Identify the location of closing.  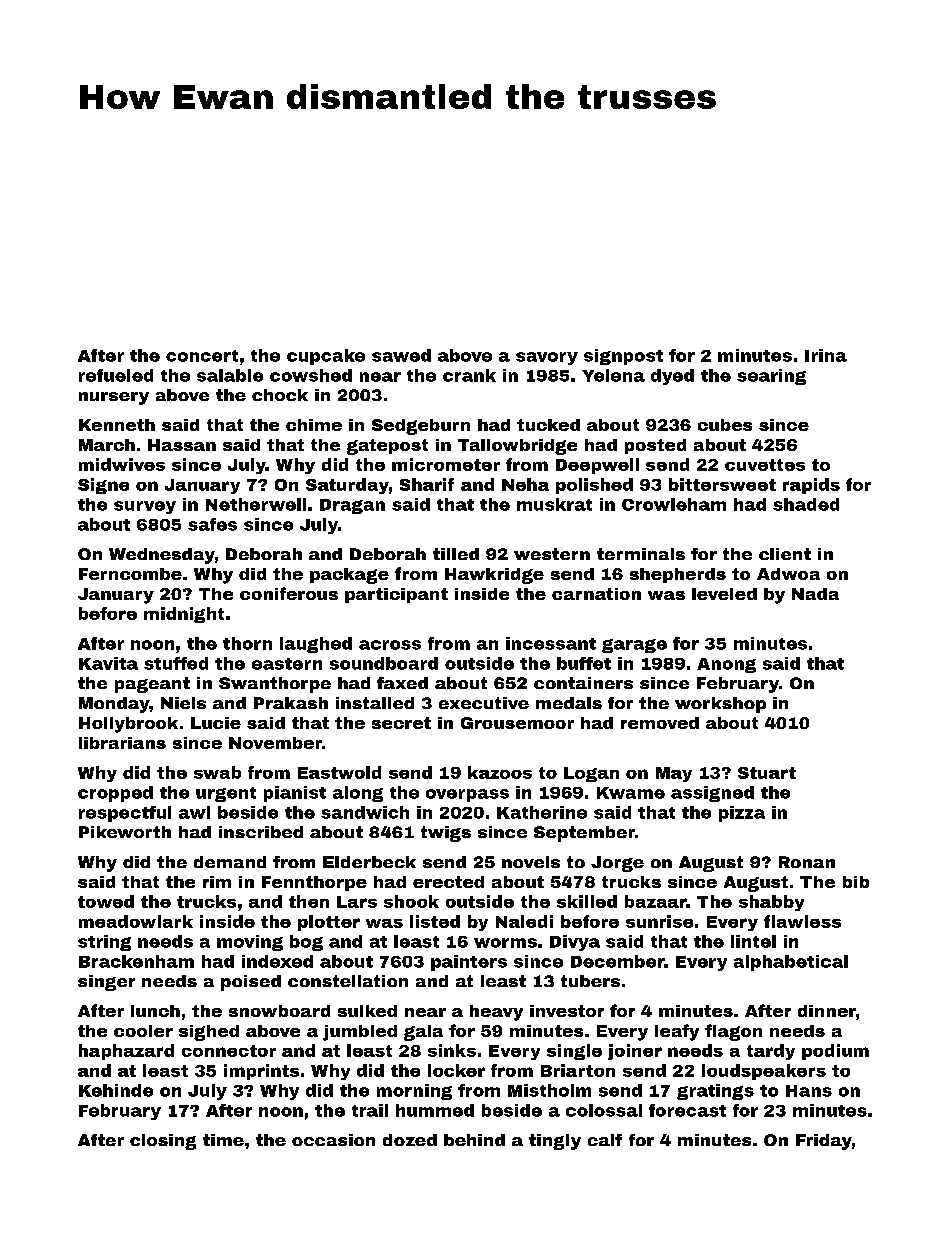
(163, 1142).
